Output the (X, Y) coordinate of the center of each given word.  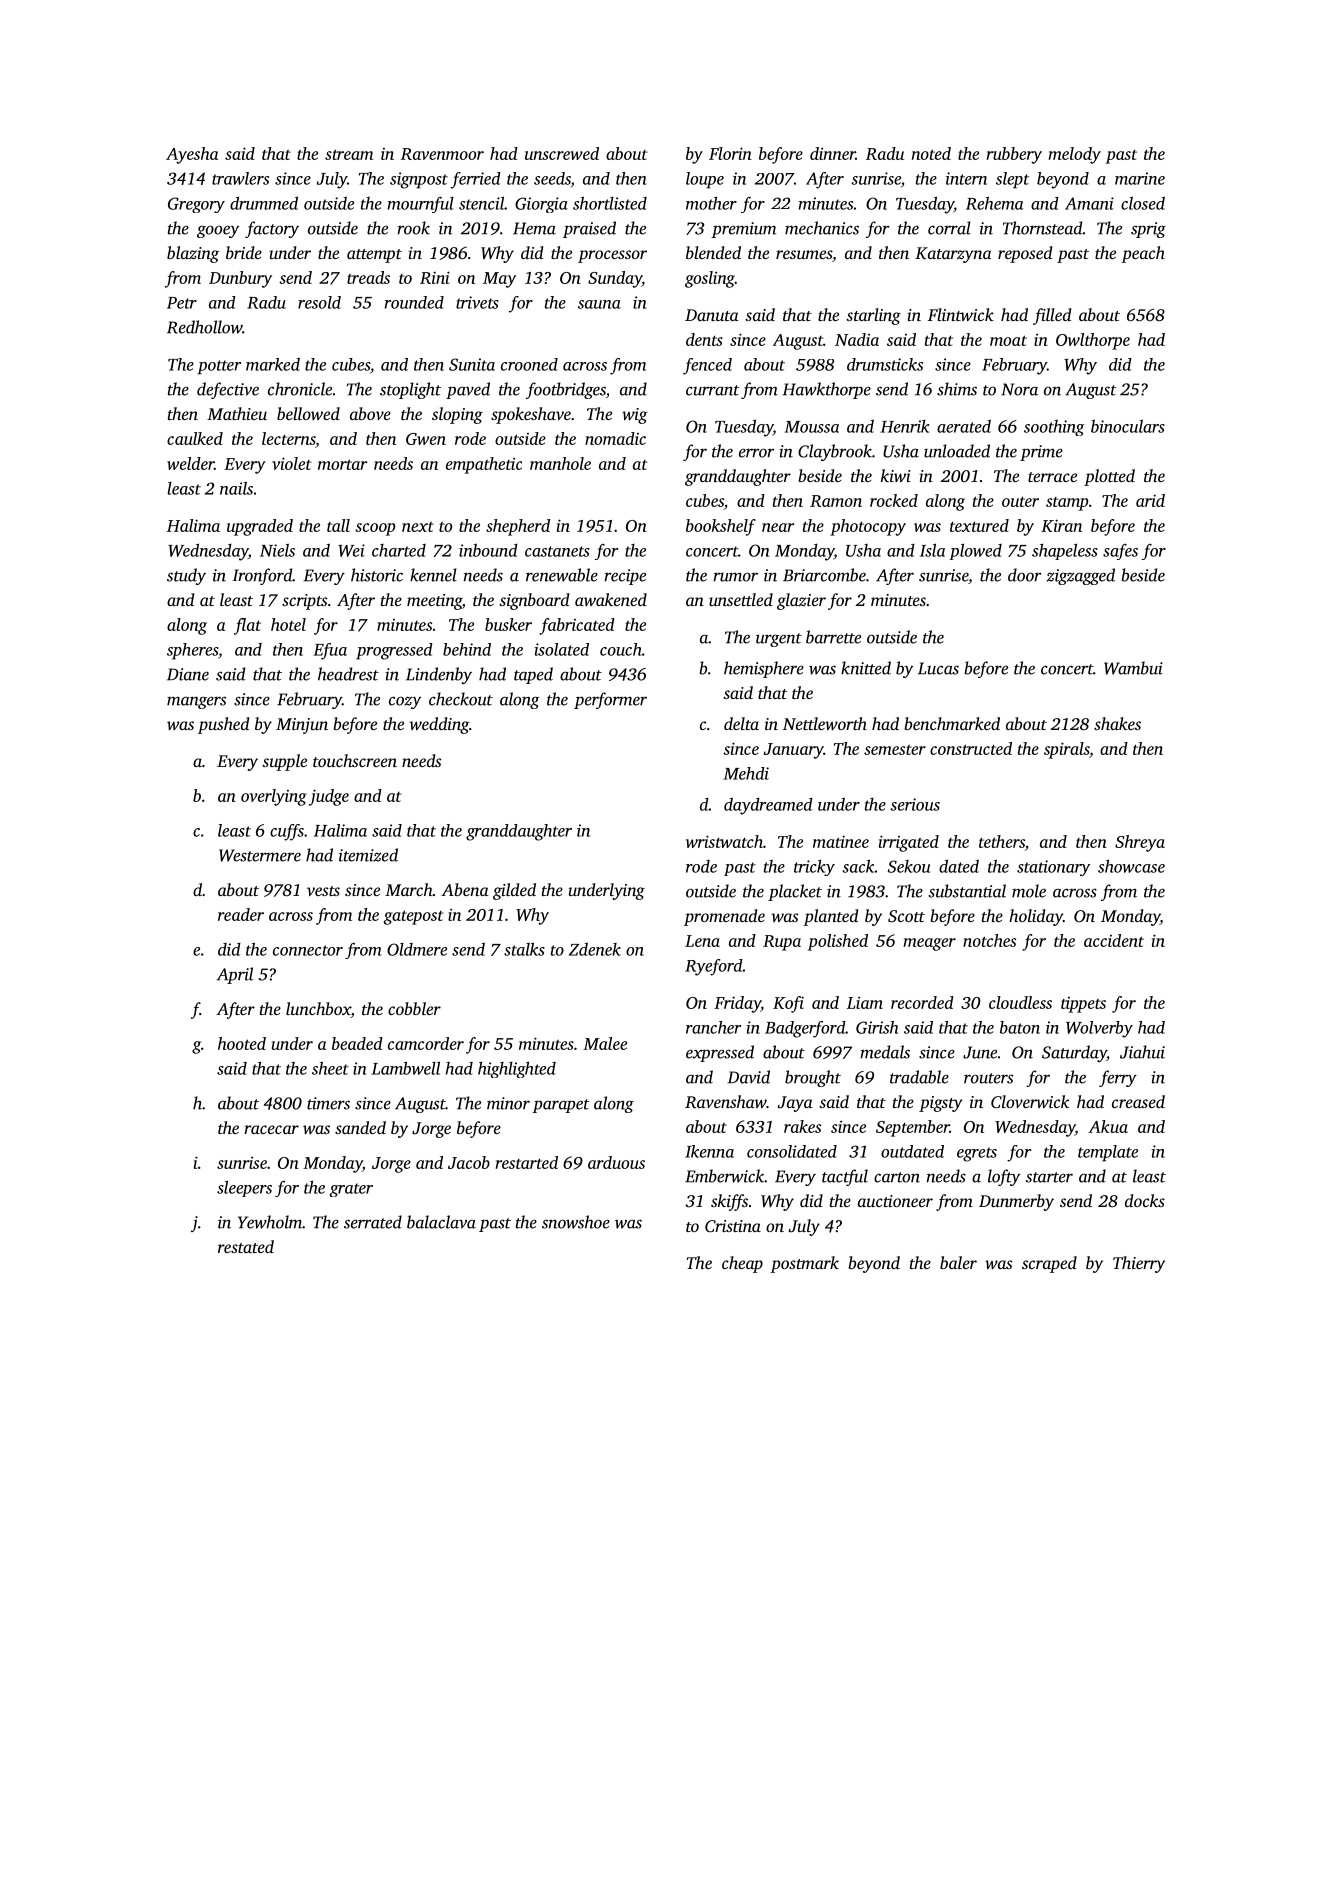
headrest (348, 674)
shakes (1117, 723)
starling (873, 316)
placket (795, 892)
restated (246, 1246)
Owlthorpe (1093, 341)
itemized (368, 855)
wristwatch (724, 841)
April (235, 975)
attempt (374, 256)
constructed (971, 748)
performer (610, 700)
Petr (182, 303)
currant (712, 390)
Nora (1019, 389)
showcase (1131, 866)
